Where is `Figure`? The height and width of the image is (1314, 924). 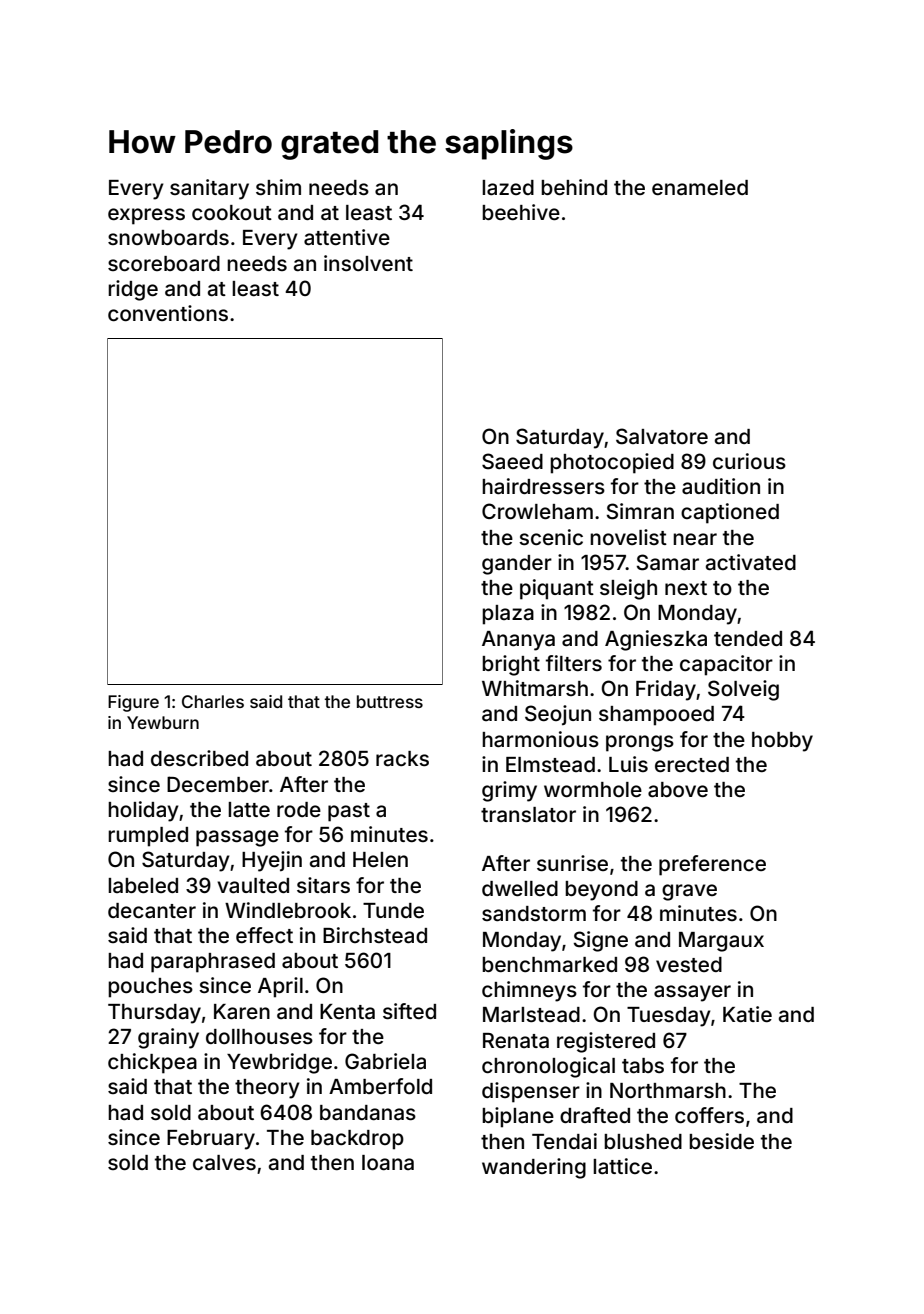 Figure is located at coordinates (133, 703).
